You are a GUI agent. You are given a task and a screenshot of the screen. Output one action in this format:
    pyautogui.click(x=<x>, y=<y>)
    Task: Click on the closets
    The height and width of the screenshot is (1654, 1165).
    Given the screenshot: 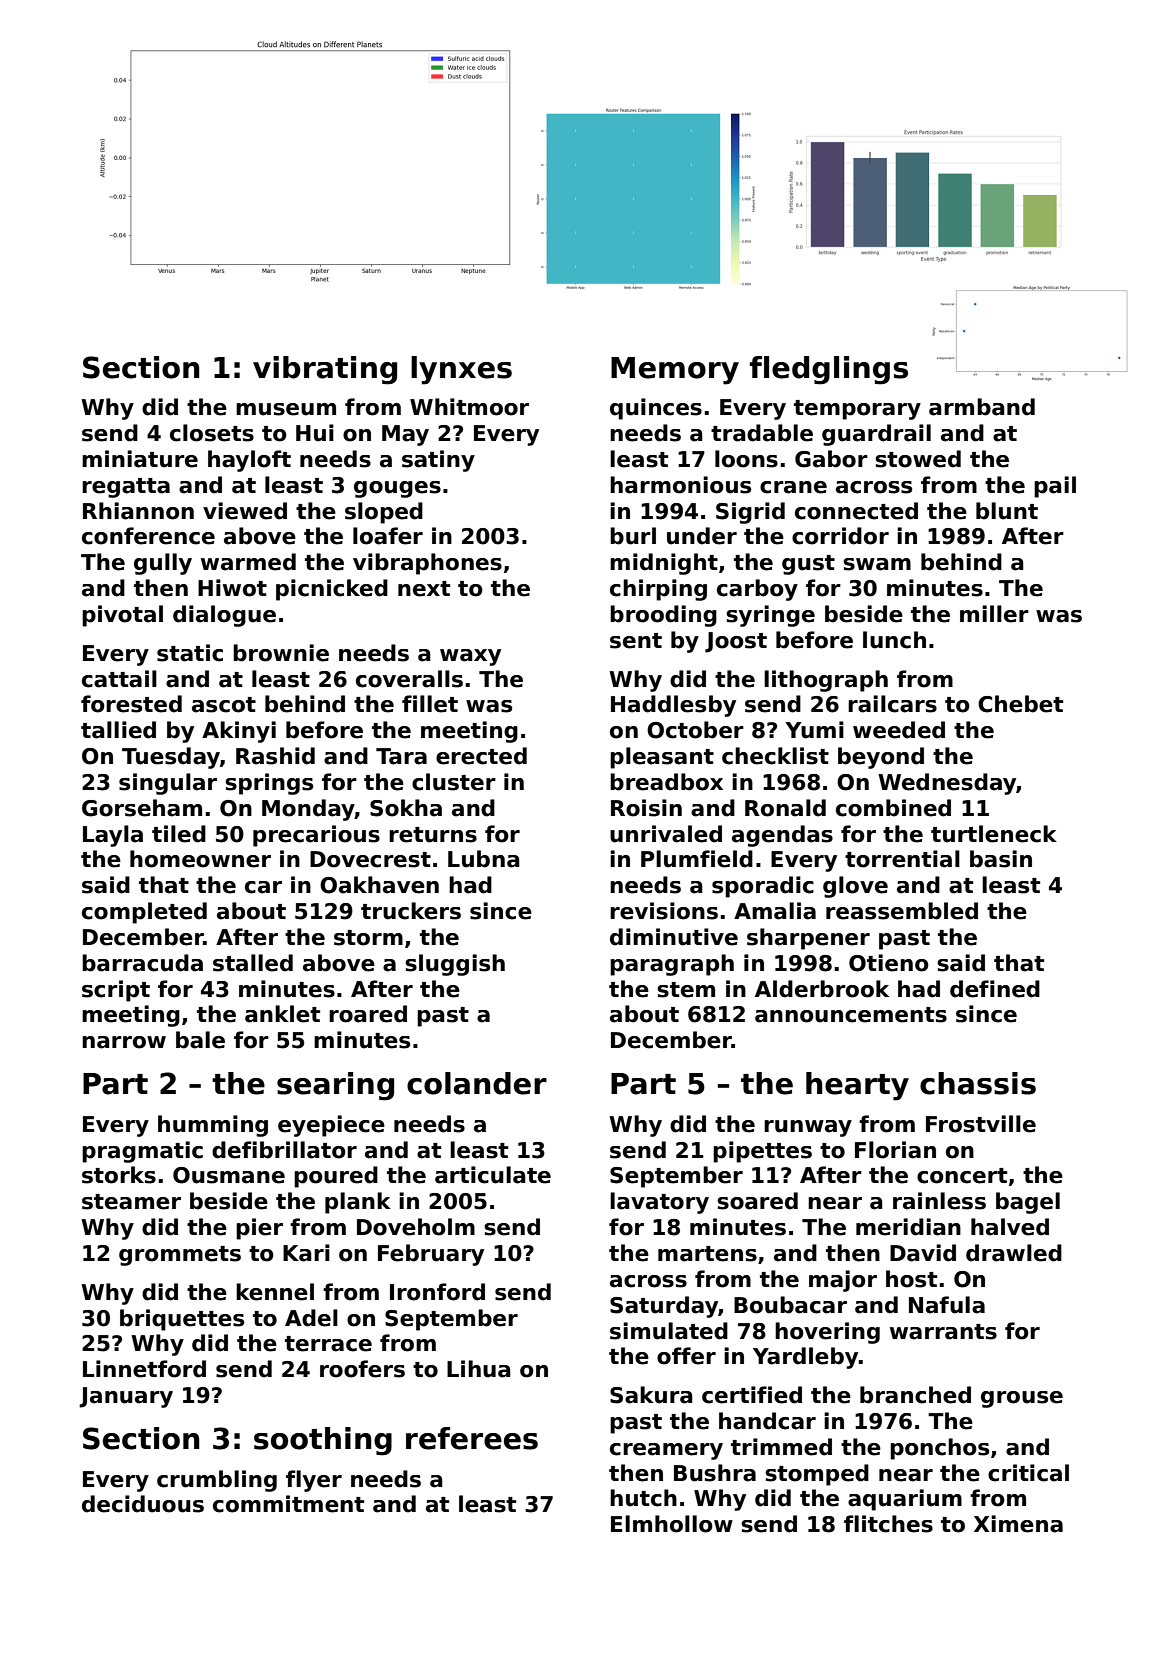 What is the action you would take?
    pyautogui.click(x=212, y=433)
